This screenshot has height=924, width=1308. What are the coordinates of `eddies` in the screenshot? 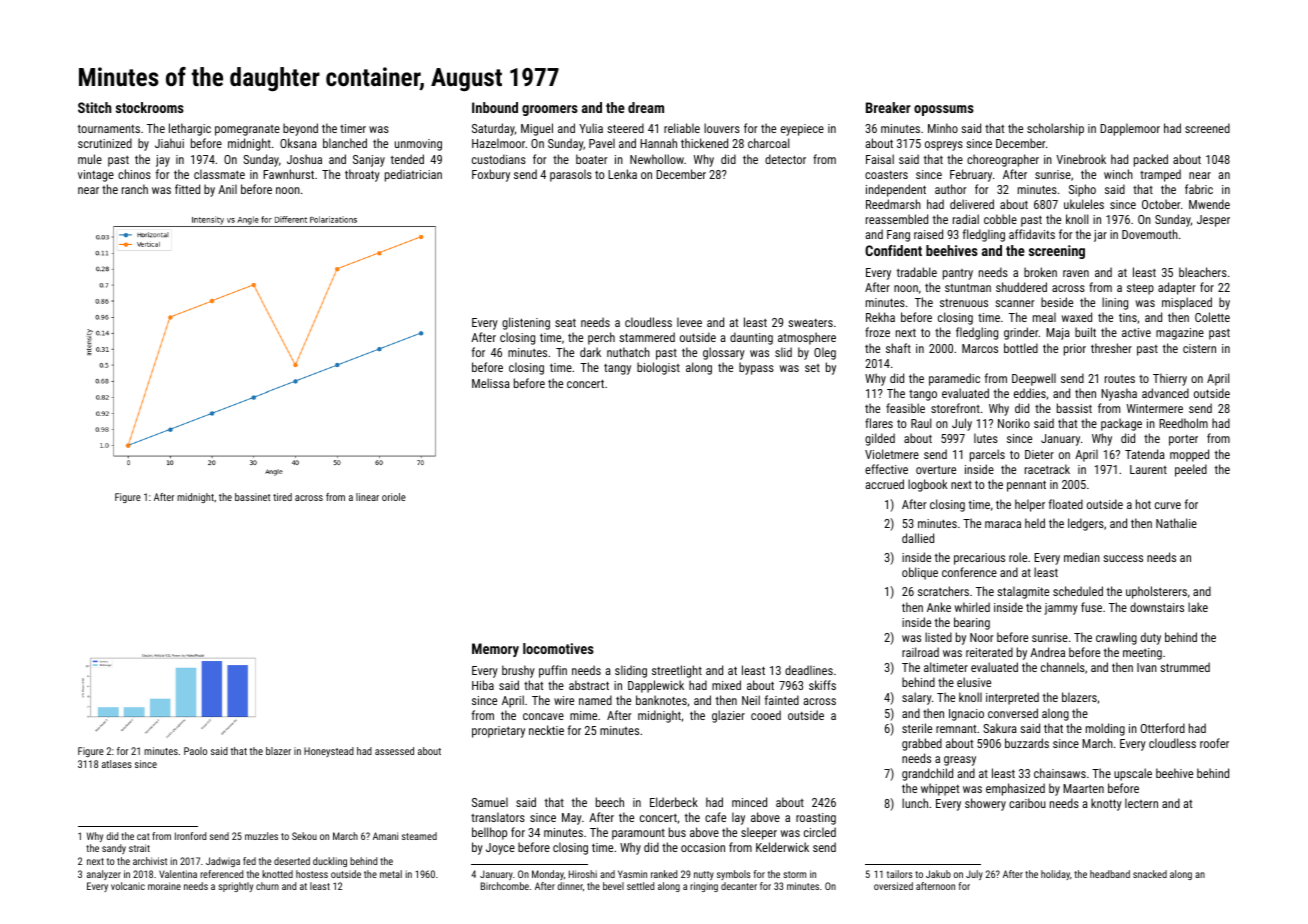 It's located at (1030, 393).
